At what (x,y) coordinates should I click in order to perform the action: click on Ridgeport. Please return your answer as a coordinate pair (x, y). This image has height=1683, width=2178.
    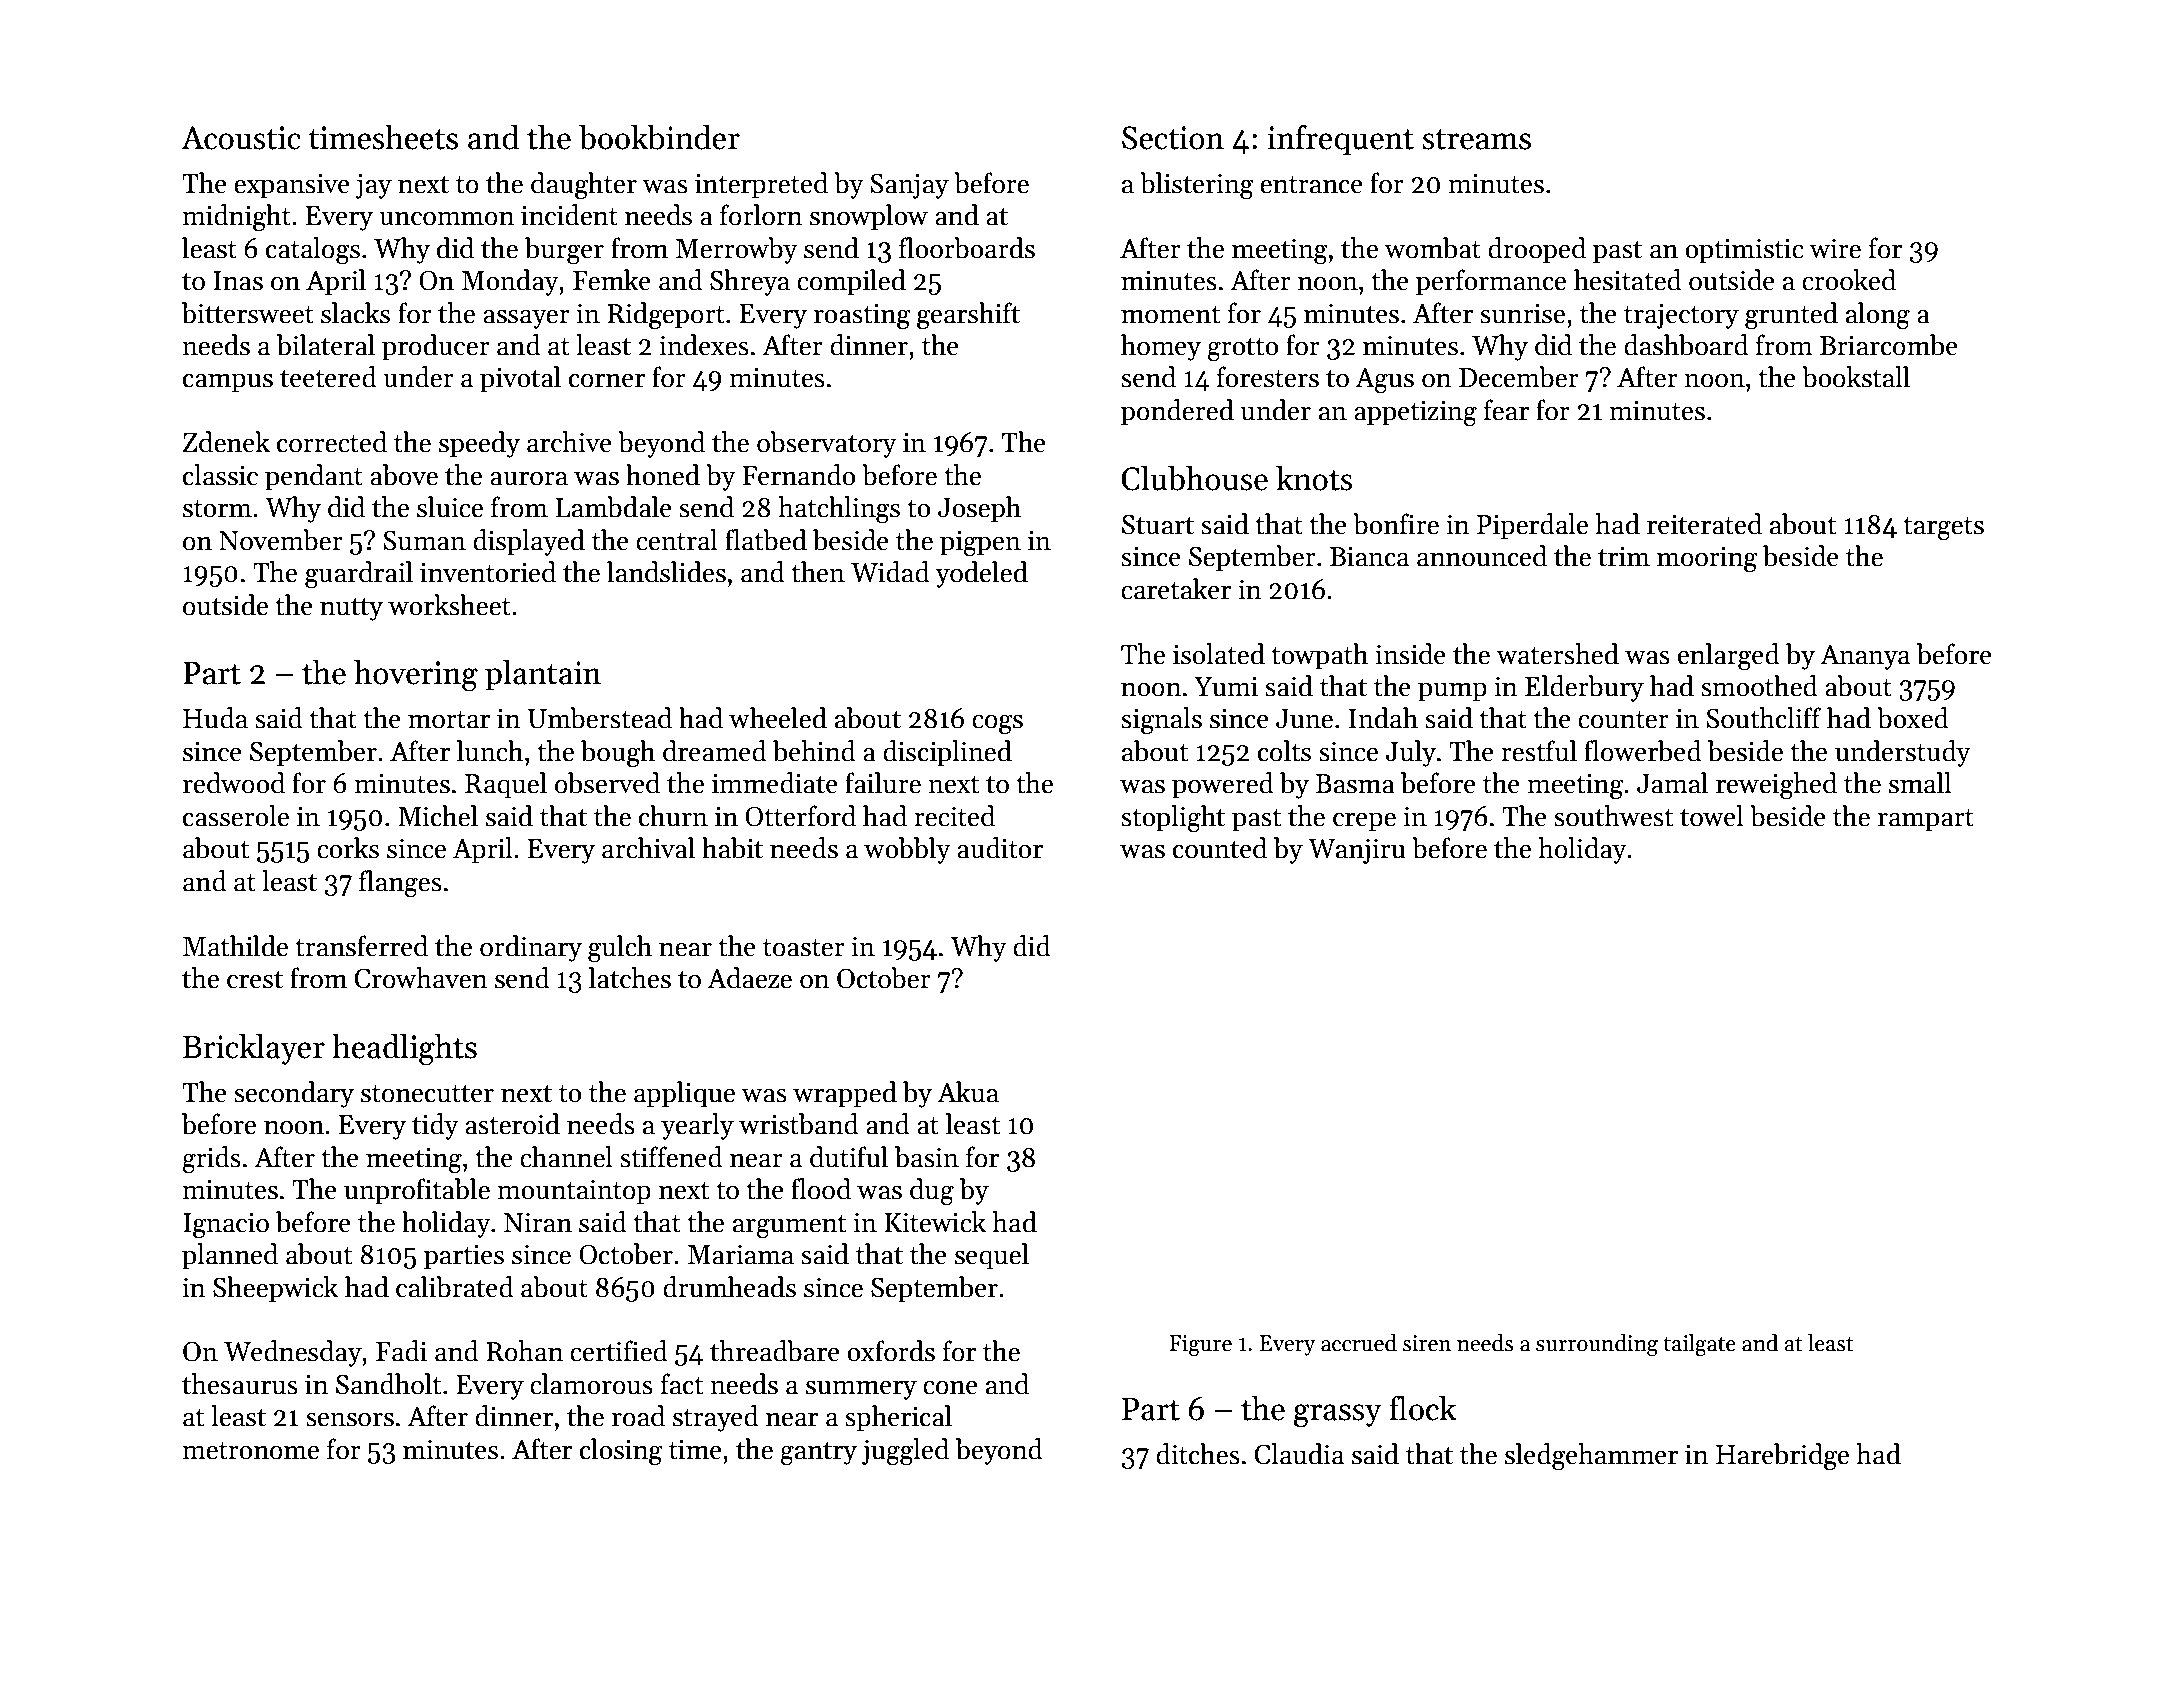
    Looking at the image, I should click on (666, 316).
